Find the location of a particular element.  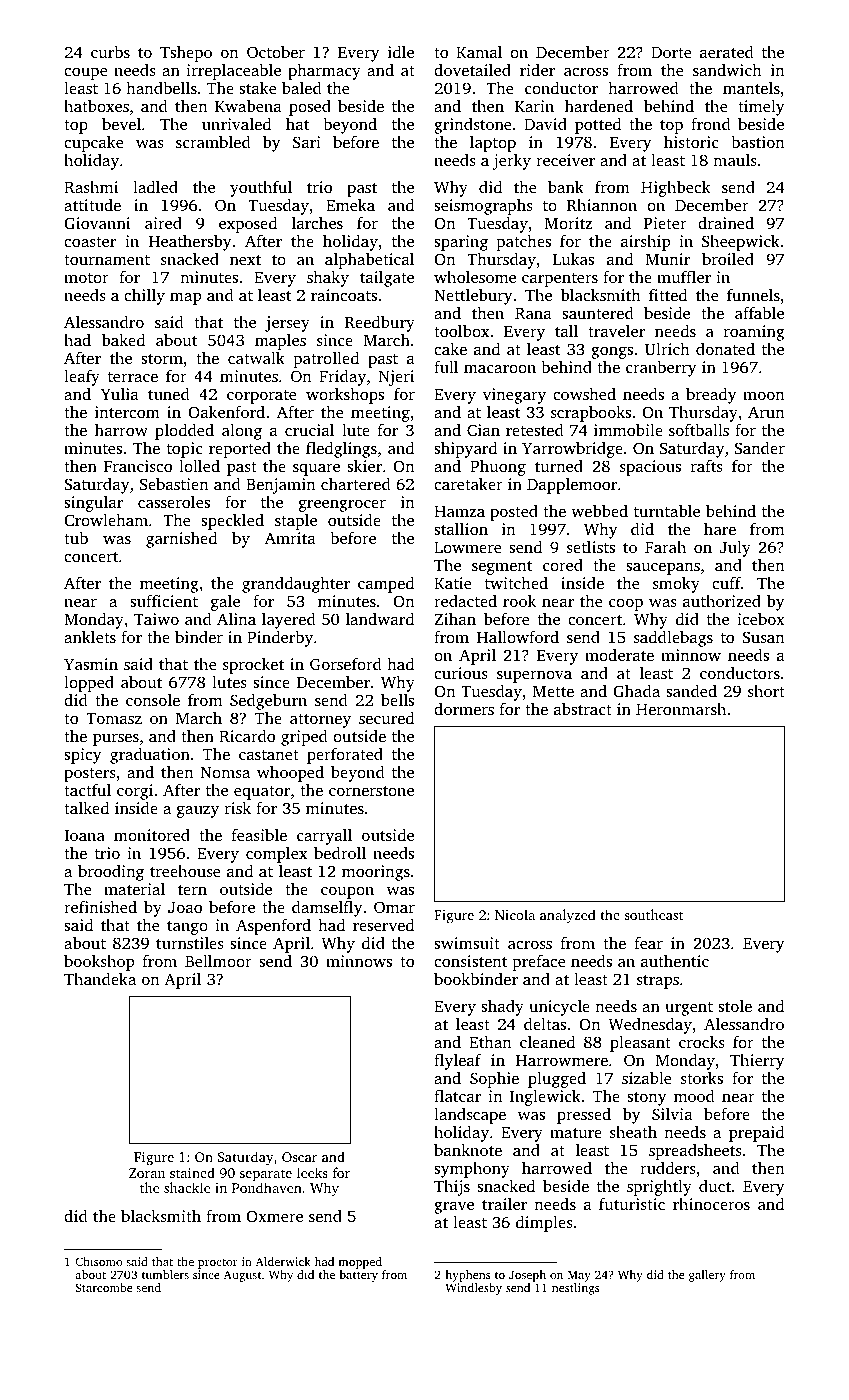

abstract is located at coordinates (583, 709).
